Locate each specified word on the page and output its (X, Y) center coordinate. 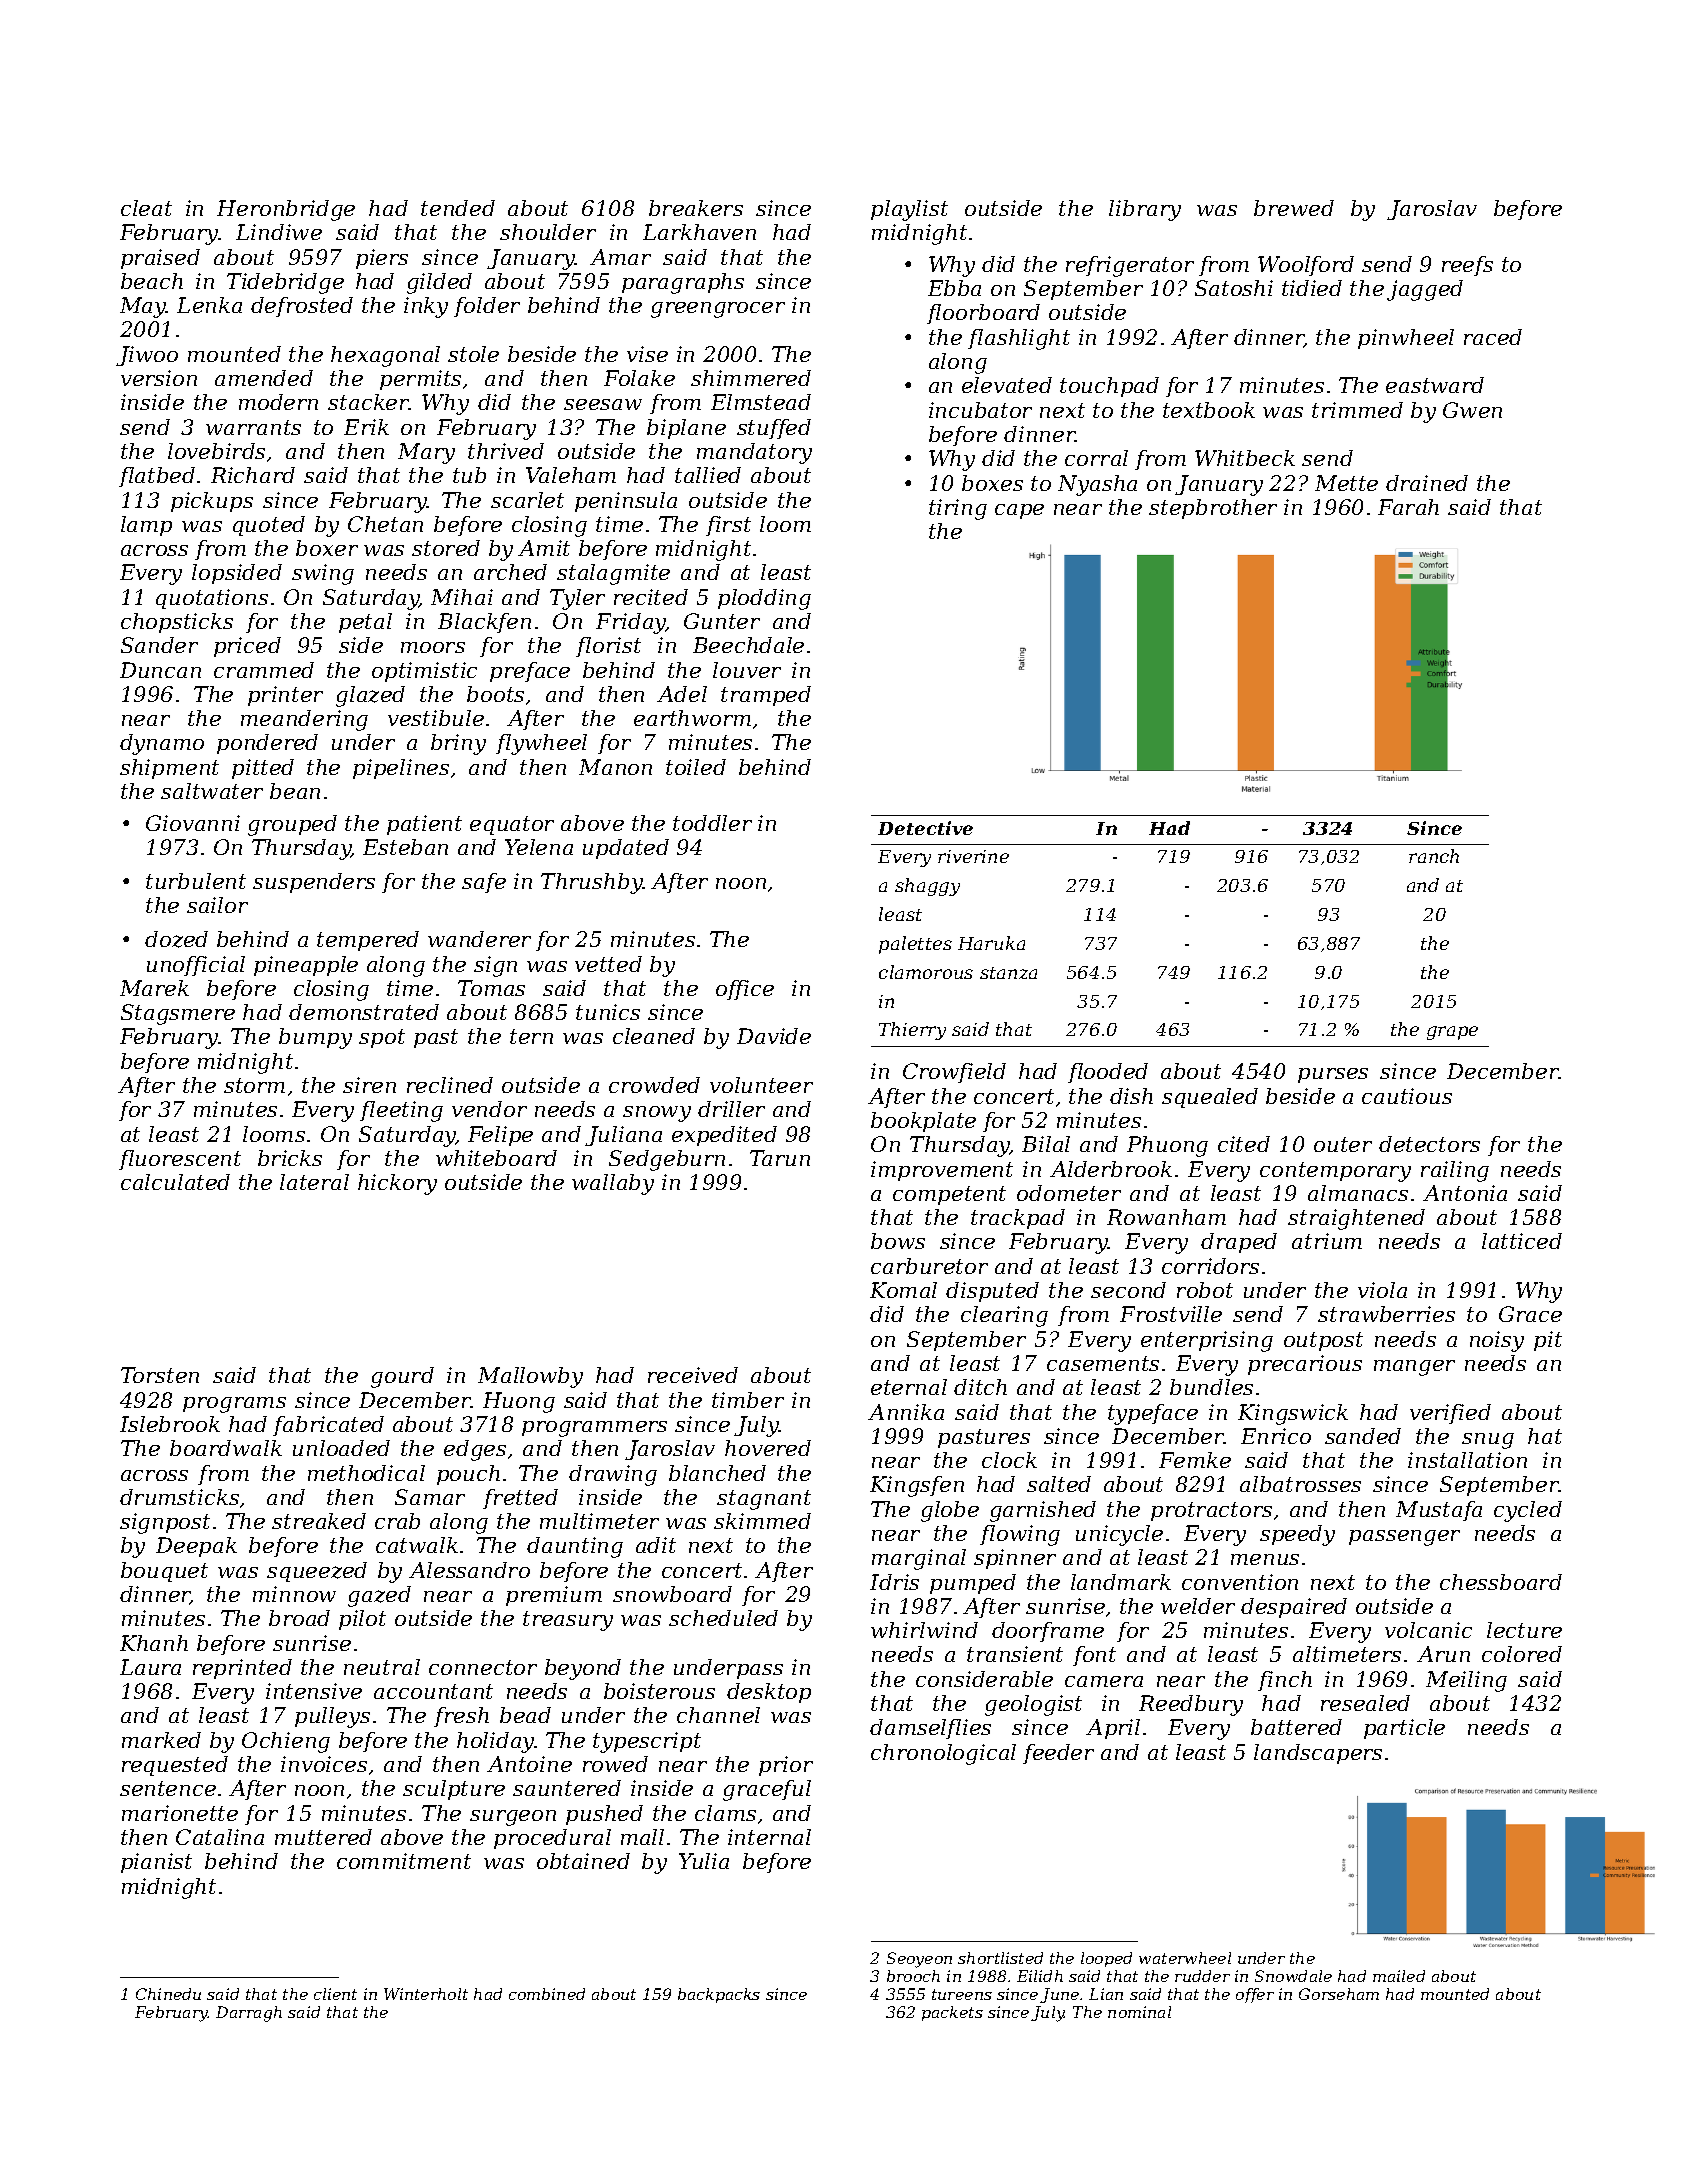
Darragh (249, 2014)
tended (458, 208)
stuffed (774, 429)
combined (547, 1994)
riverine (973, 856)
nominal (1139, 2012)
